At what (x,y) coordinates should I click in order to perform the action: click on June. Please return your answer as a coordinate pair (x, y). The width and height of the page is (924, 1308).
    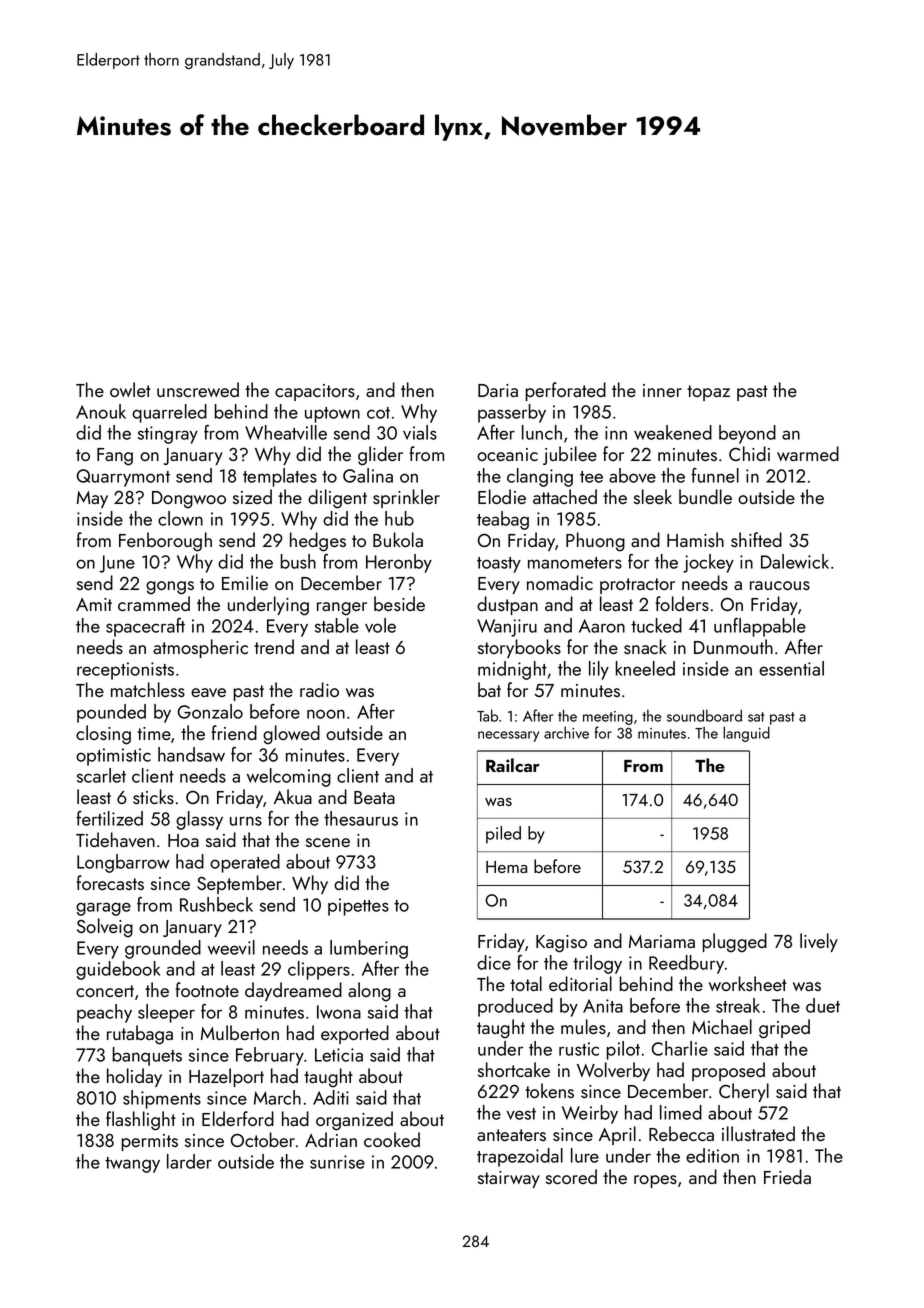
    Looking at the image, I should click on (117, 564).
